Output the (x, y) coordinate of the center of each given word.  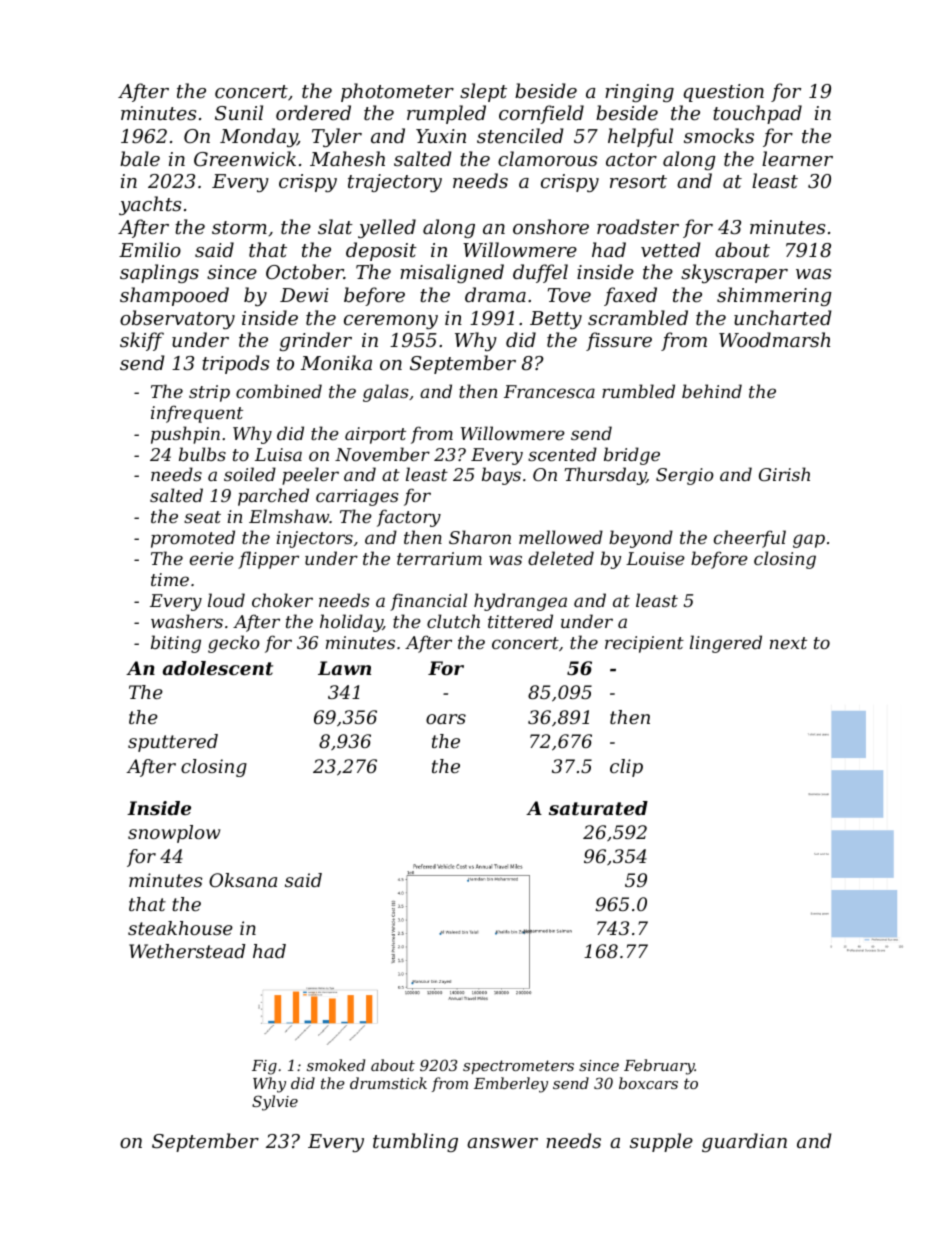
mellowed (561, 537)
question (723, 93)
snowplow (174, 834)
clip (626, 768)
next (788, 643)
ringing (639, 93)
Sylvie (275, 1103)
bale (140, 158)
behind (712, 391)
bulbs (202, 454)
